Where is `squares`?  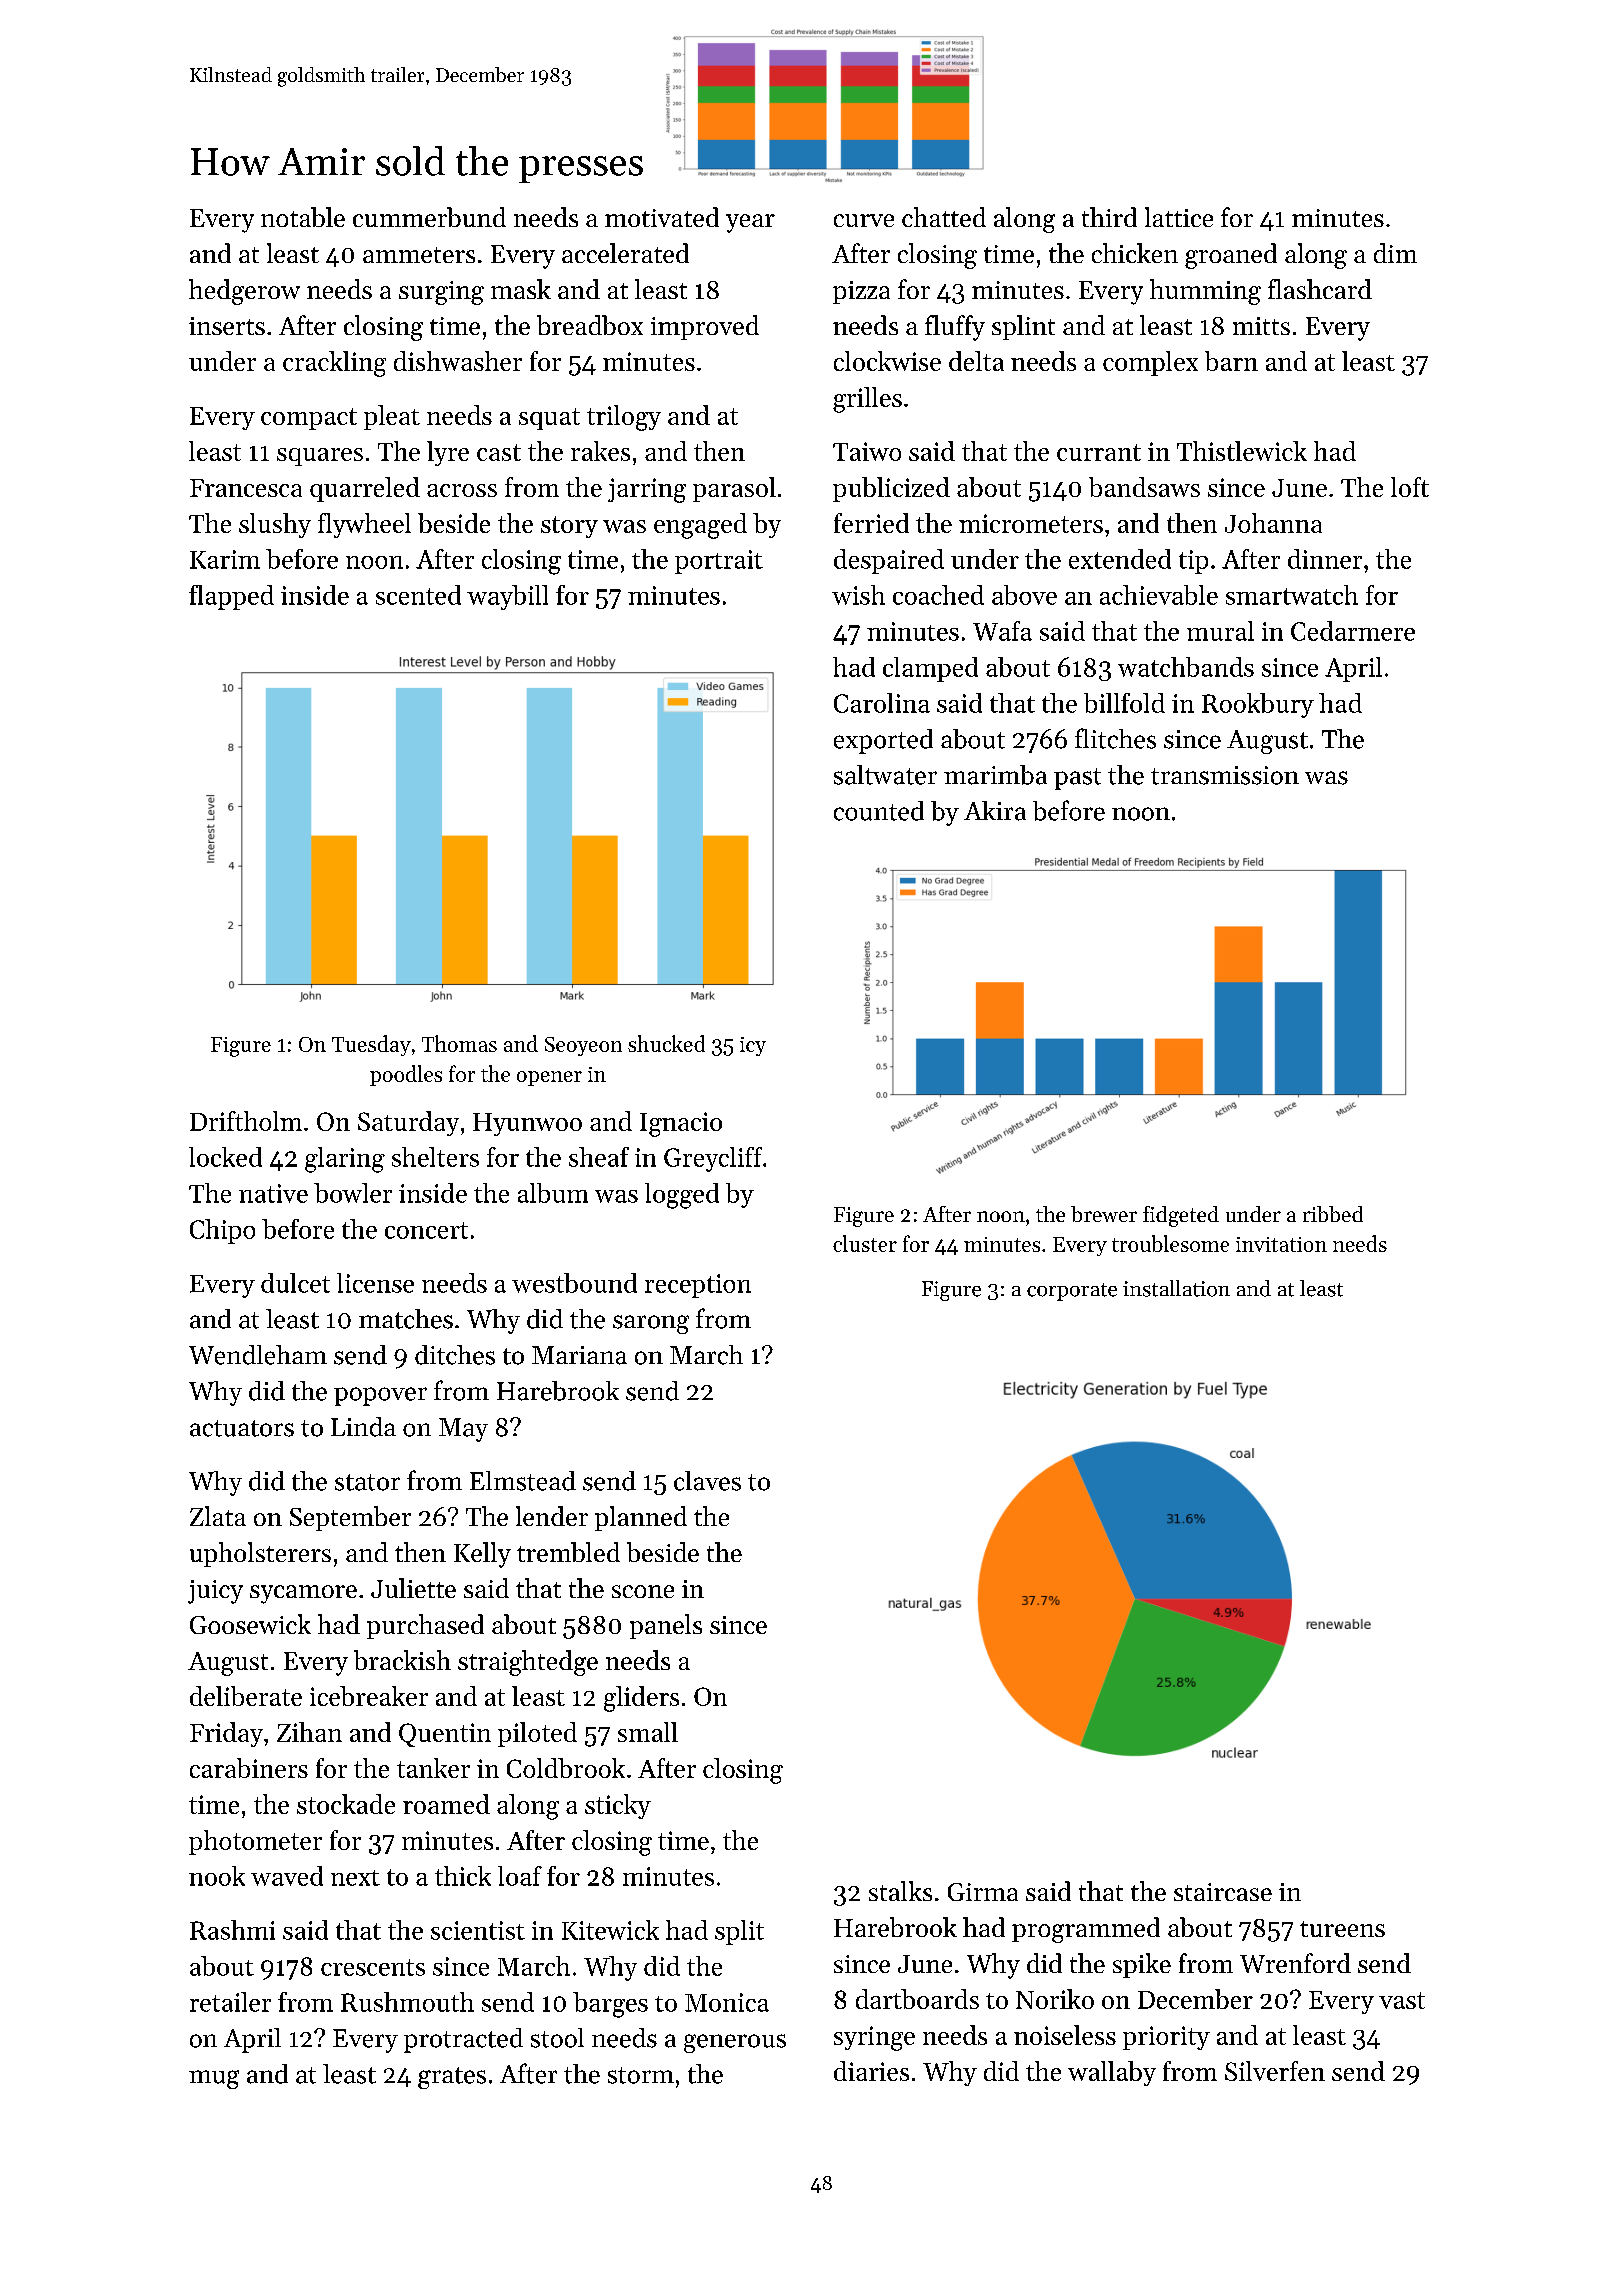 squares is located at coordinates (320, 457).
